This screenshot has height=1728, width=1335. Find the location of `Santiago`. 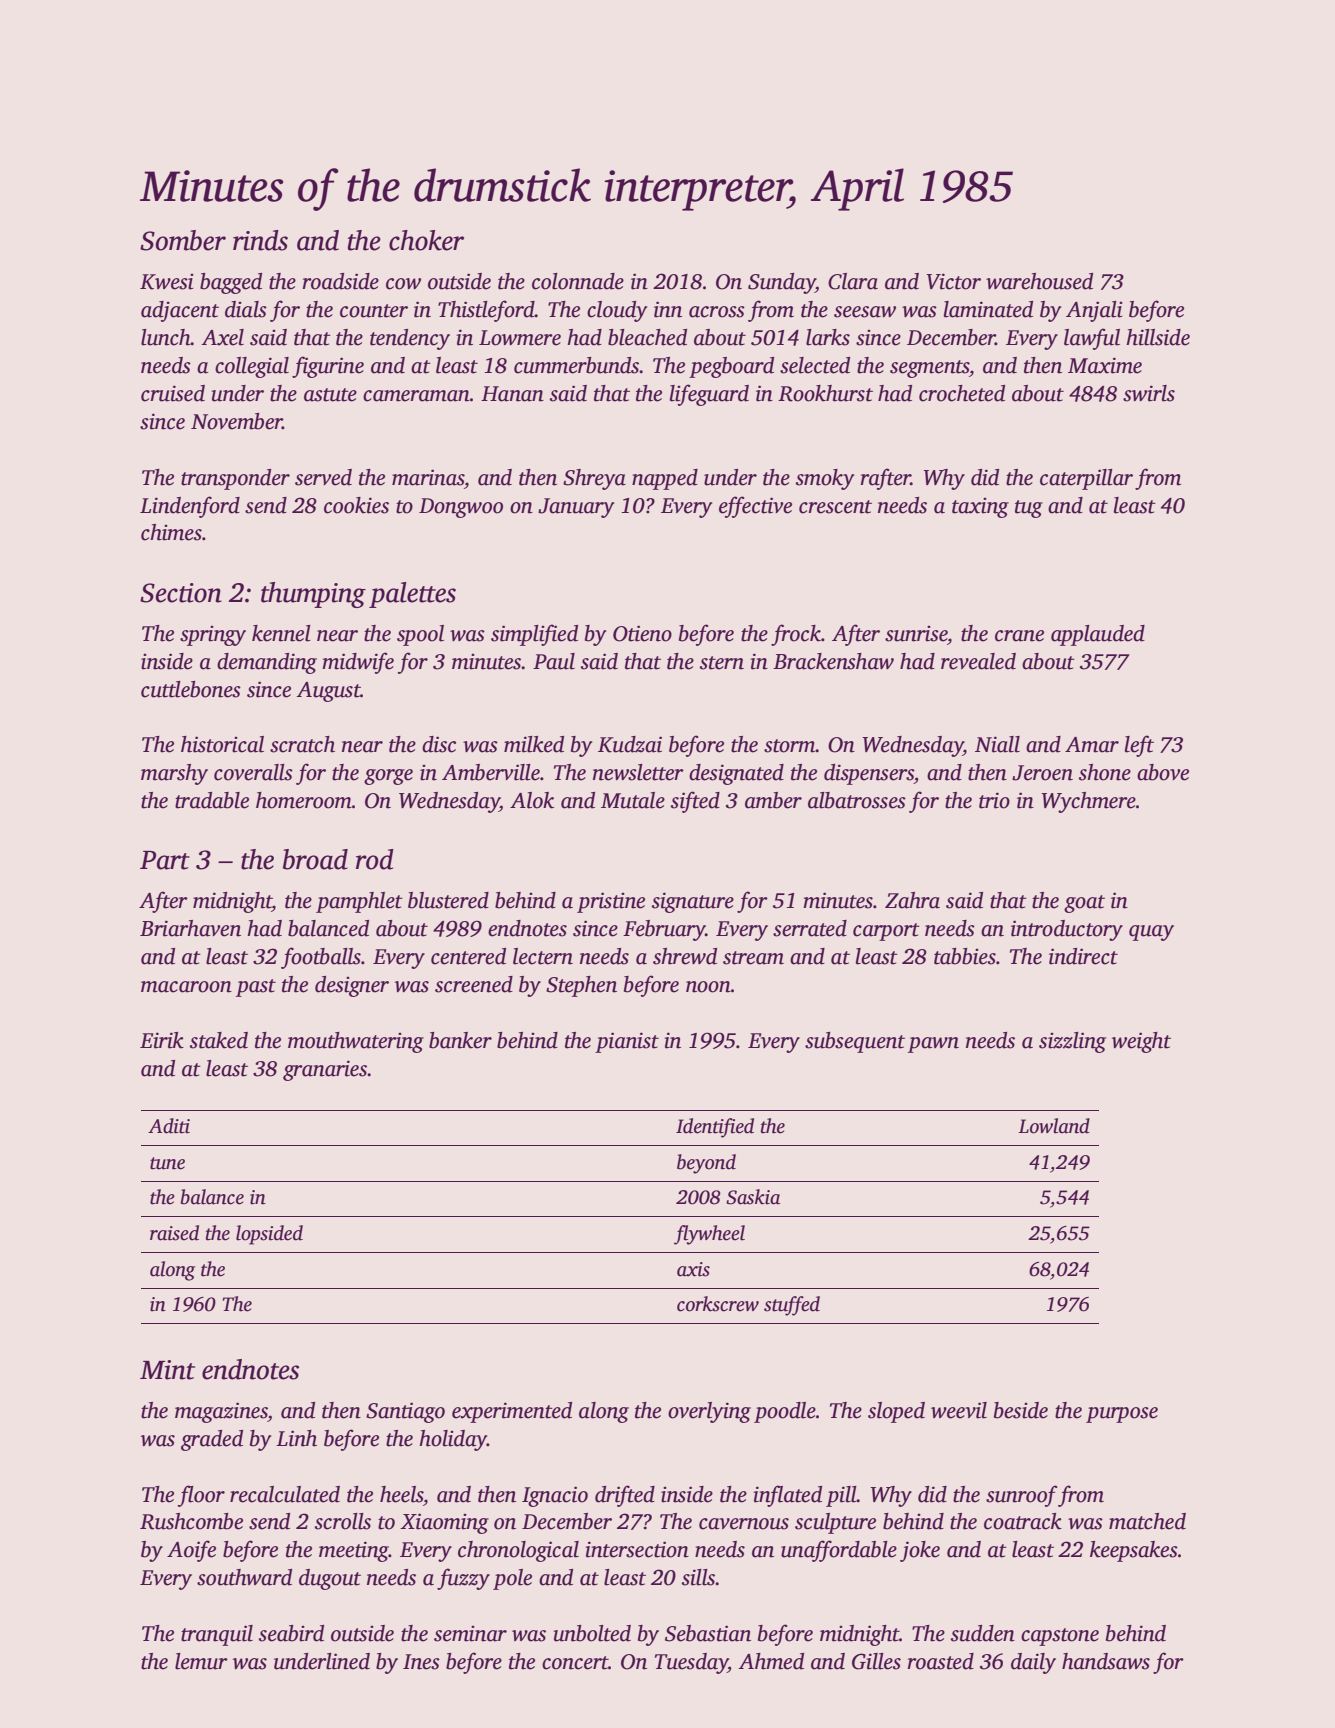

Santiago is located at coordinates (405, 1412).
